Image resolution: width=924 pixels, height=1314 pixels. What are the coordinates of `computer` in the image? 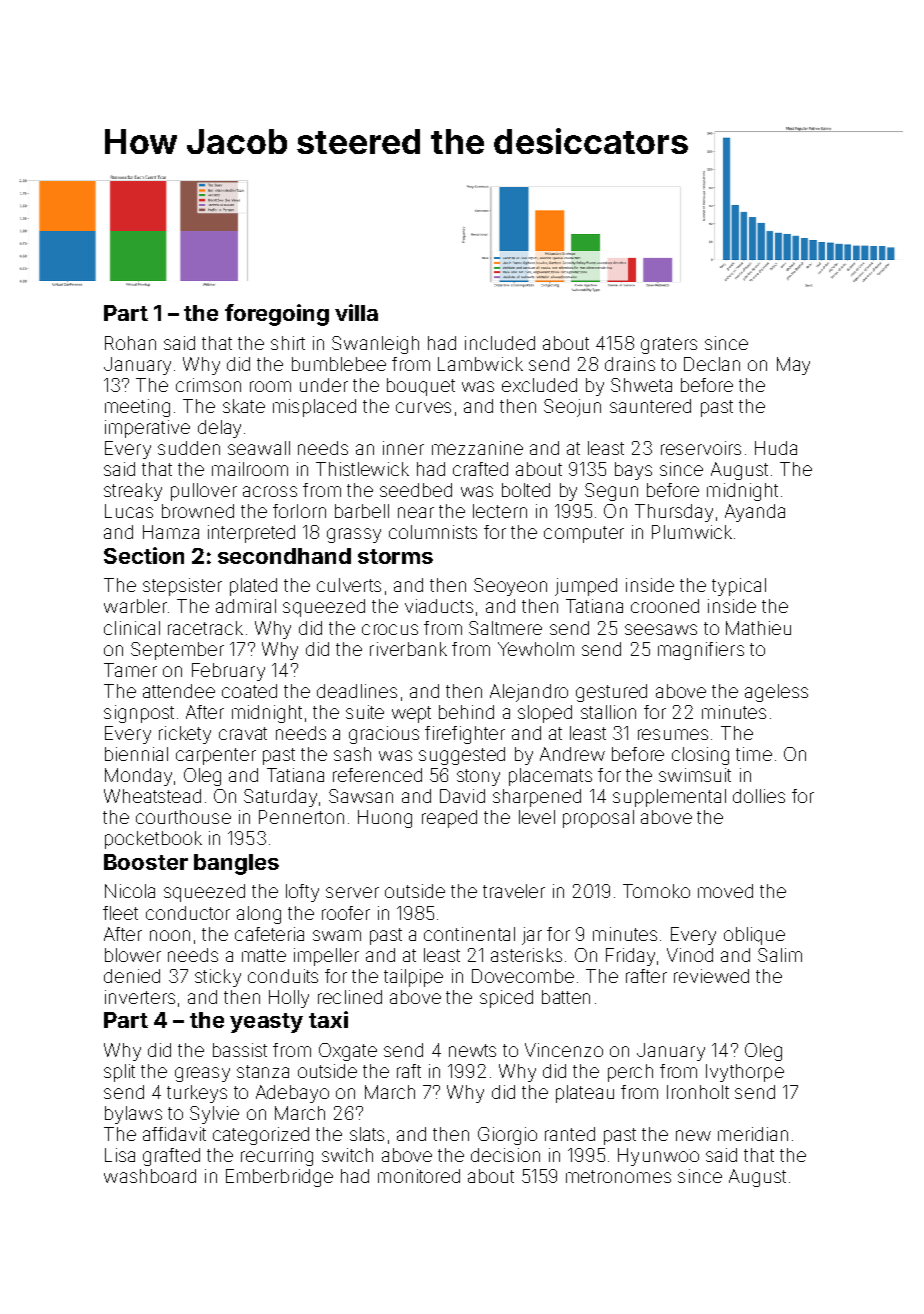 It's located at (584, 534).
